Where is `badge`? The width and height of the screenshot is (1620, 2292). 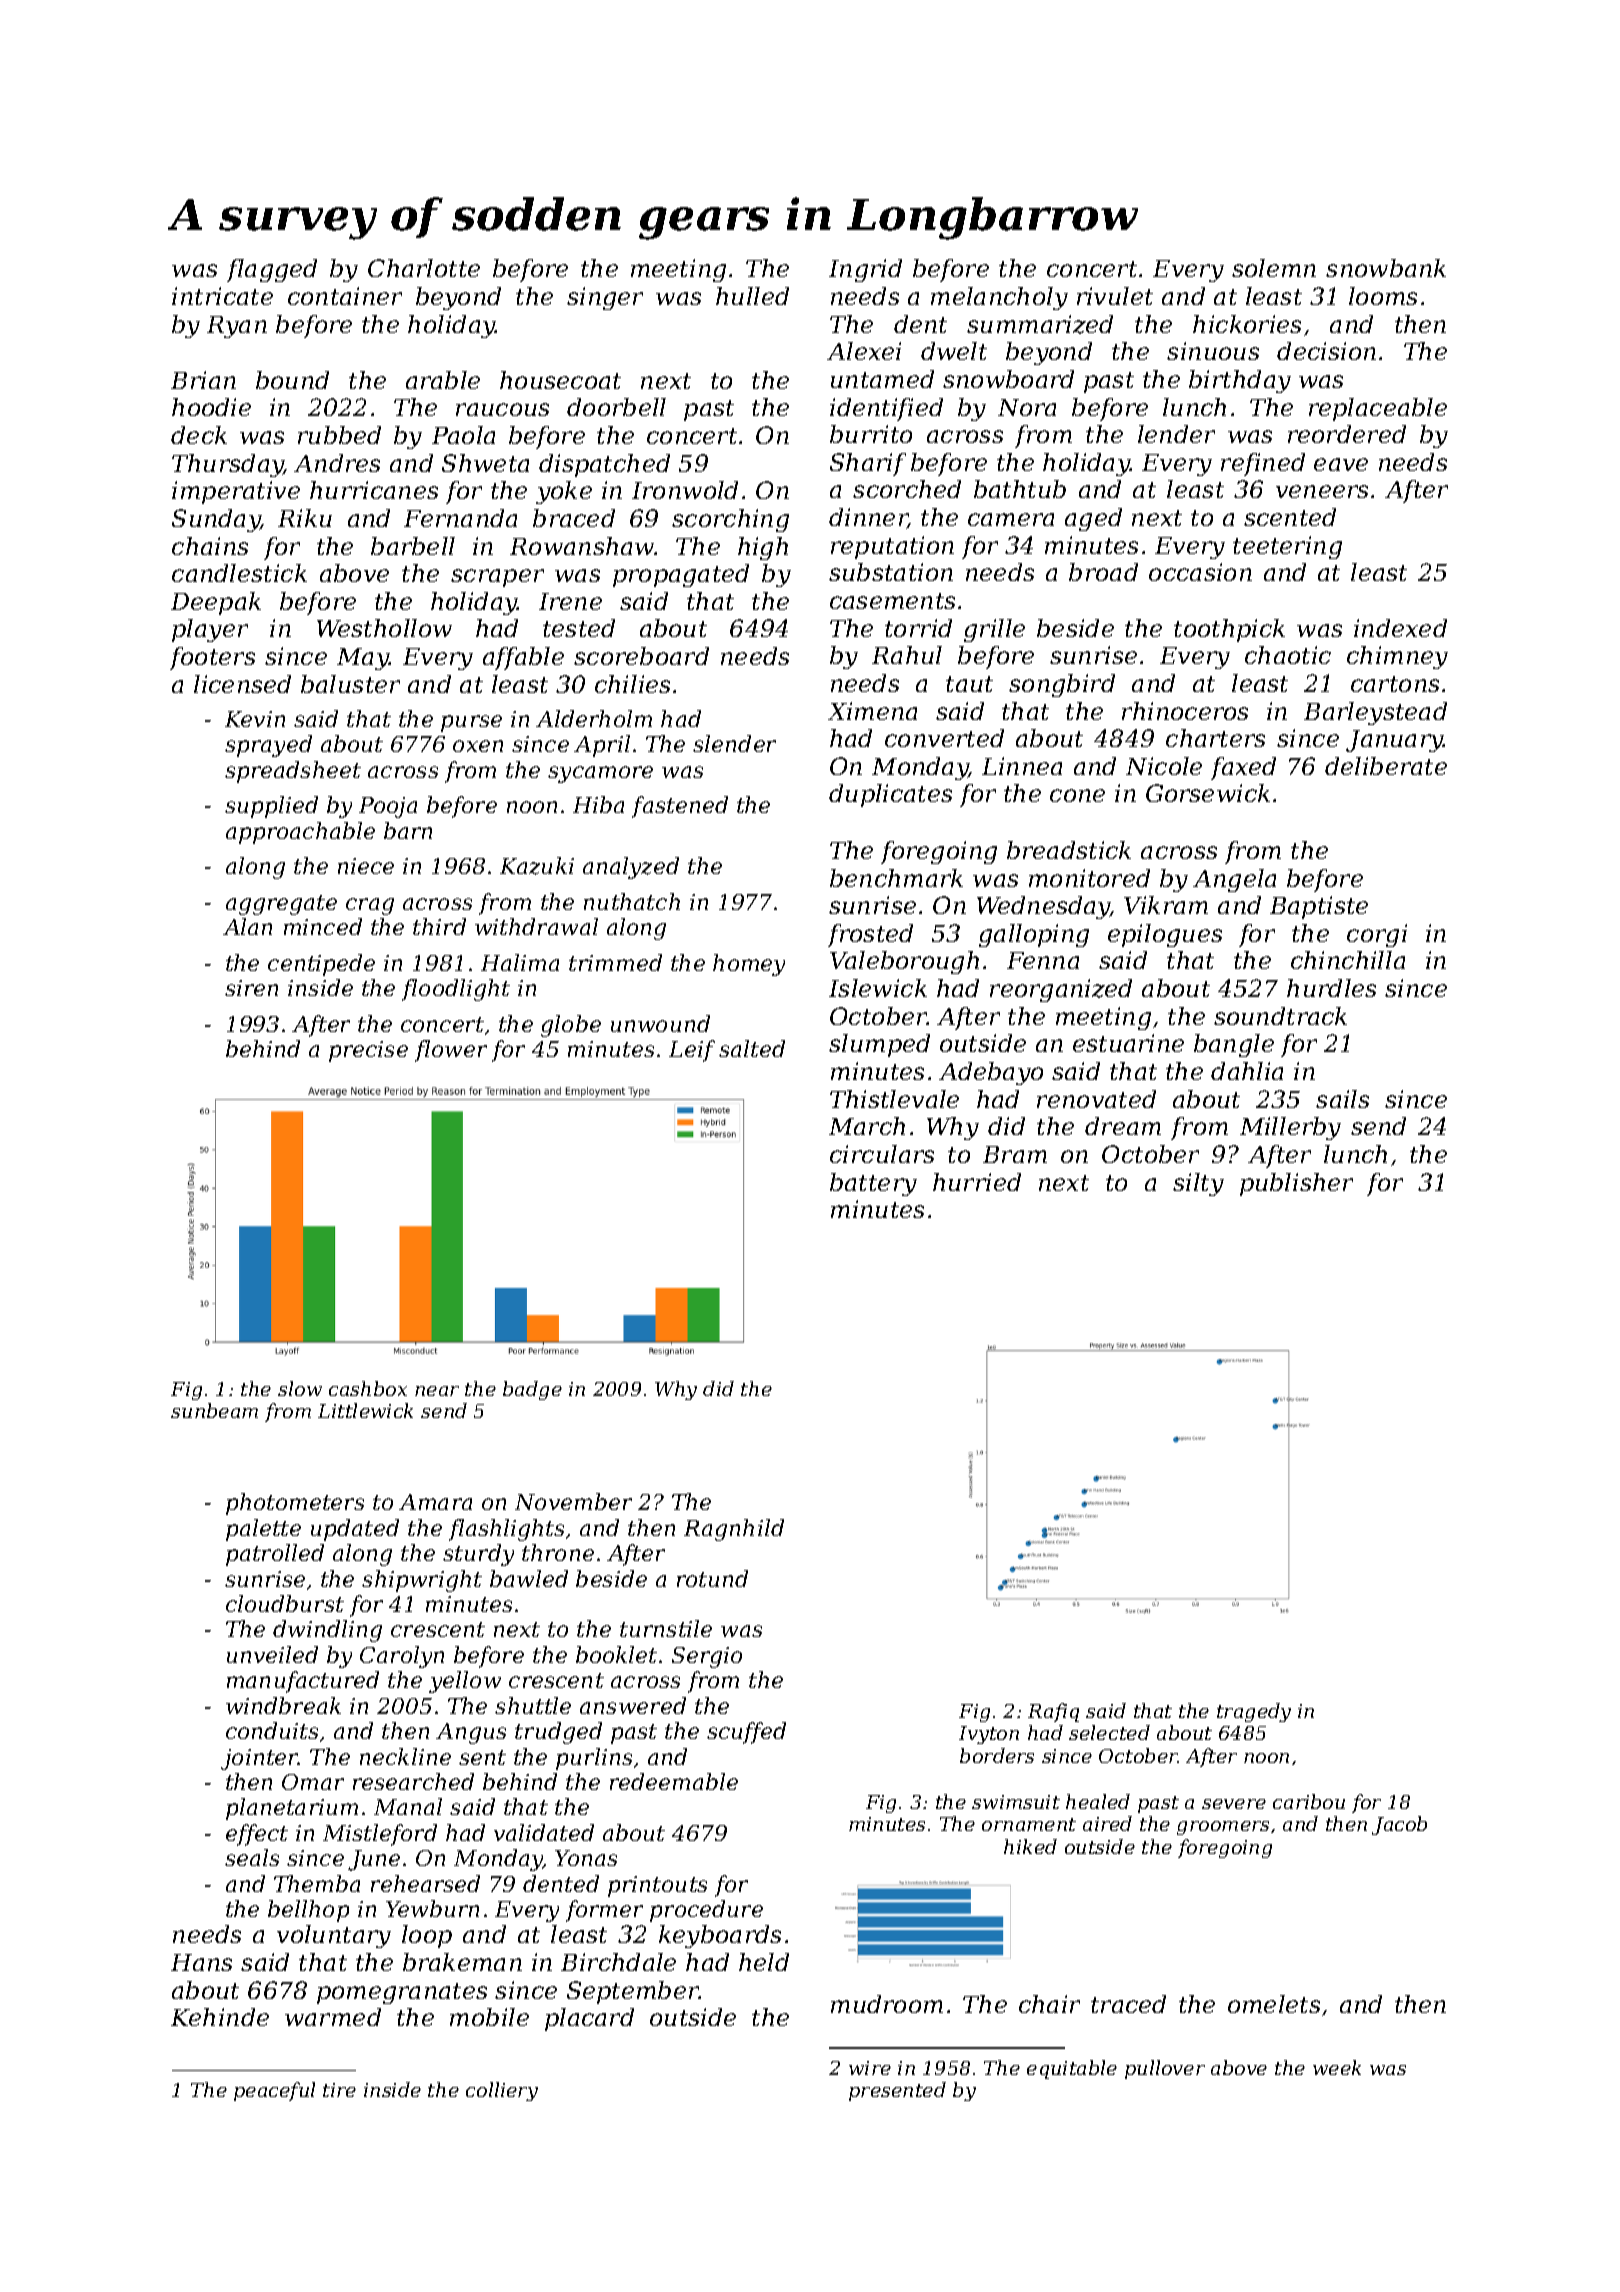
badge is located at coordinates (532, 1390).
